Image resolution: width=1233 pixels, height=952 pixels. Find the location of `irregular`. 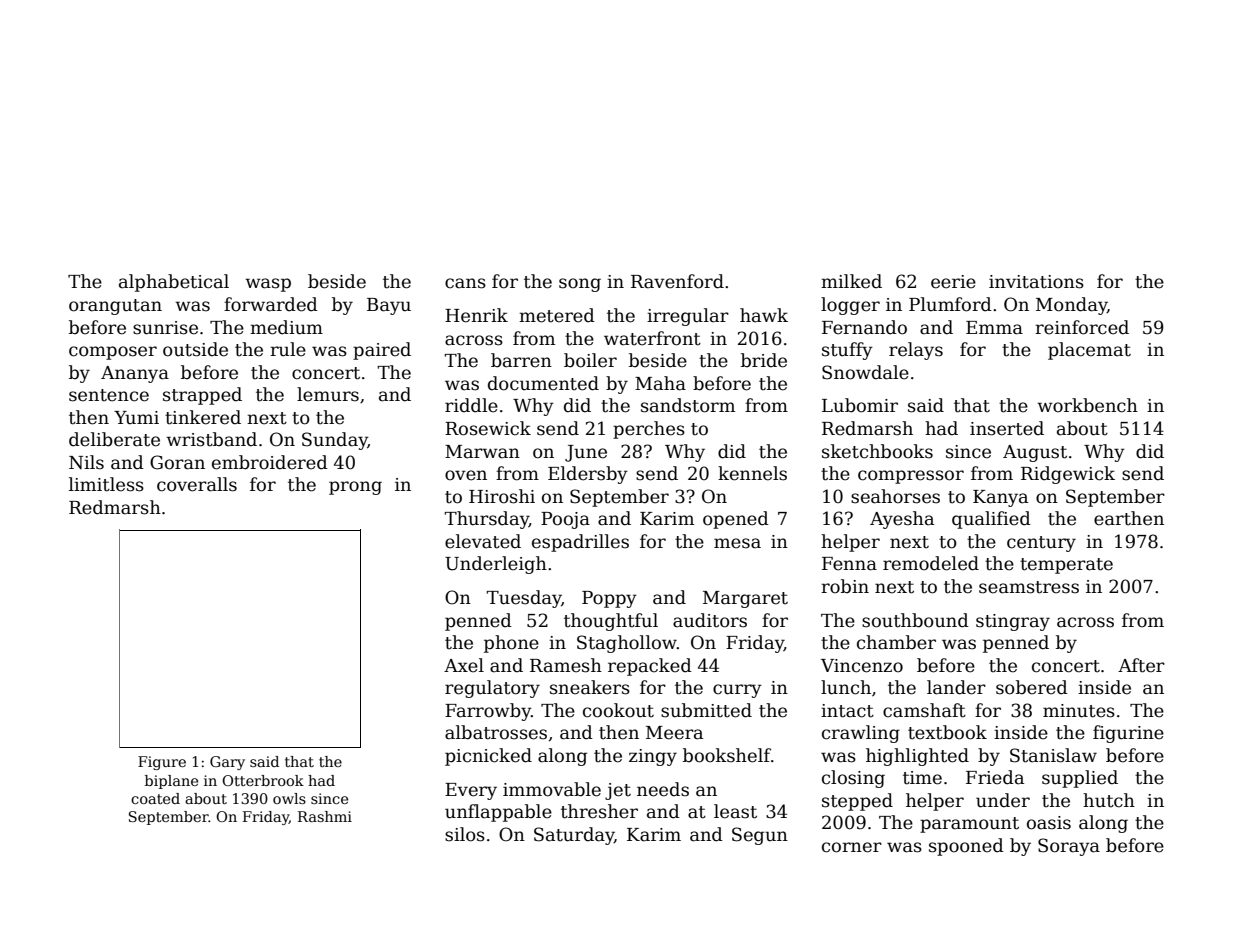

irregular is located at coordinates (688, 317).
